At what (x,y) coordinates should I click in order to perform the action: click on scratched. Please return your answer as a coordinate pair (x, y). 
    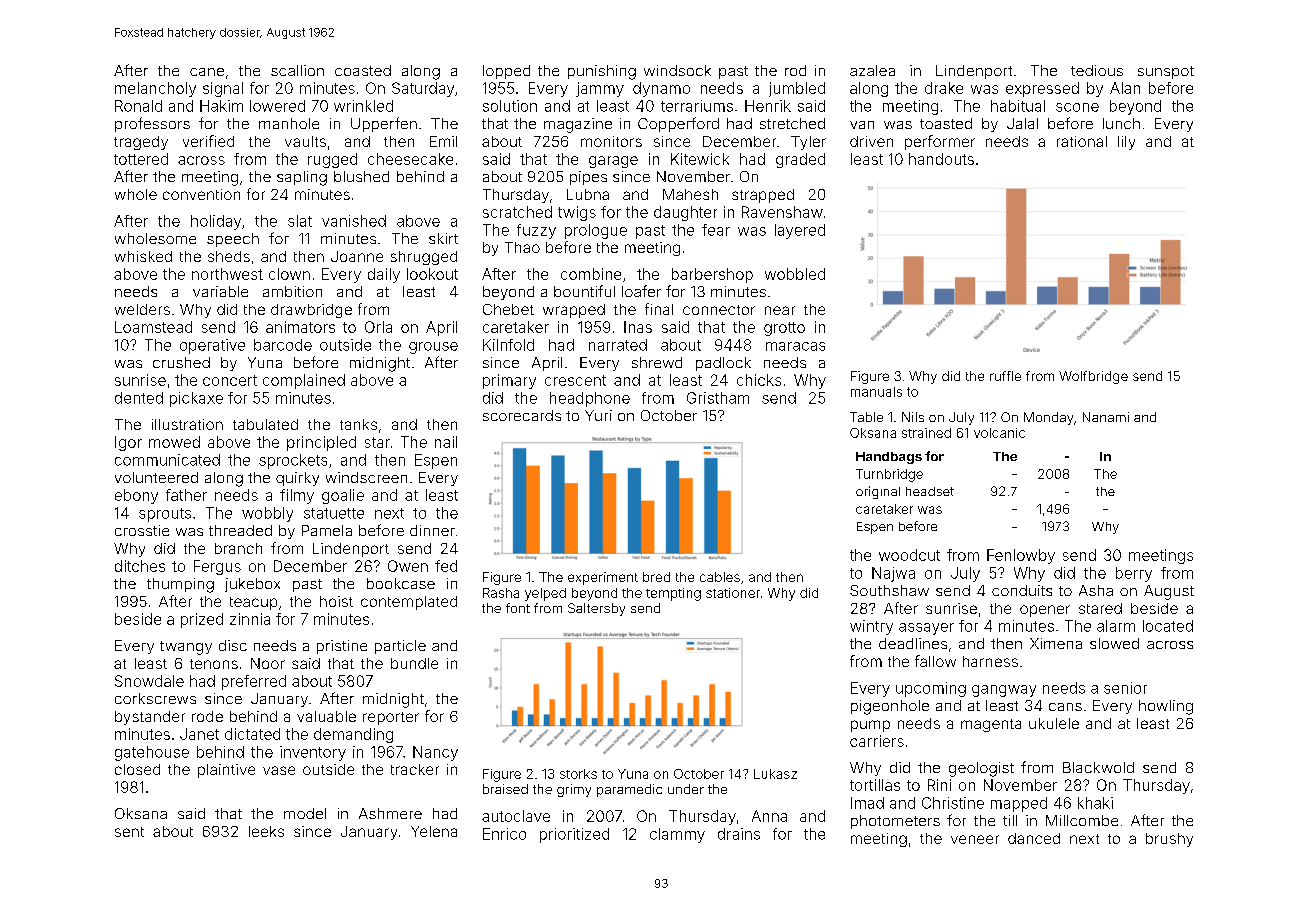
    Looking at the image, I should click on (517, 212).
